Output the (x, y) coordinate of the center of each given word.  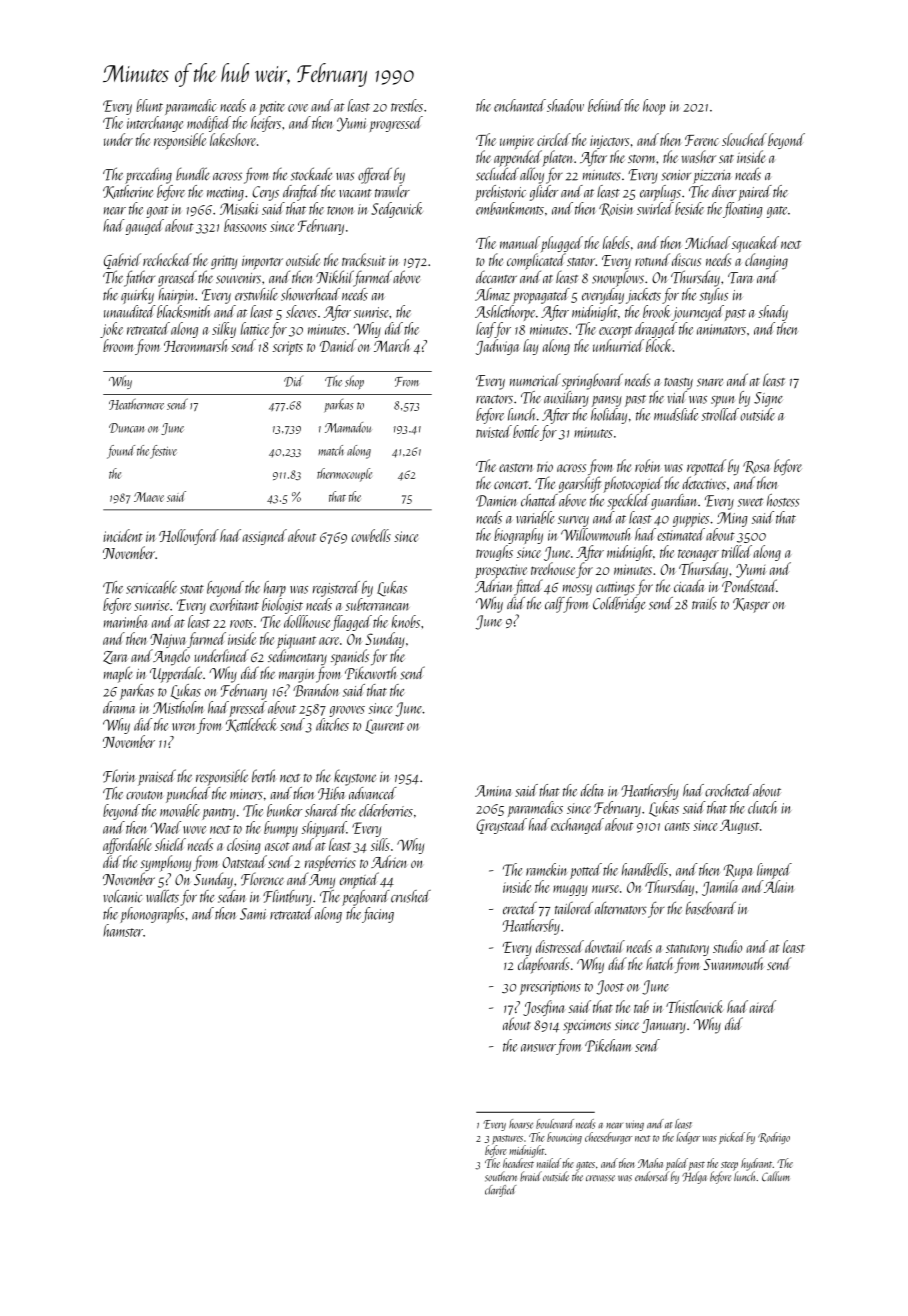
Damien (496, 501)
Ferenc (702, 140)
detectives (704, 483)
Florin (119, 776)
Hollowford (189, 537)
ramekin (547, 869)
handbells (645, 869)
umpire (517, 142)
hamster (123, 930)
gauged (145, 227)
